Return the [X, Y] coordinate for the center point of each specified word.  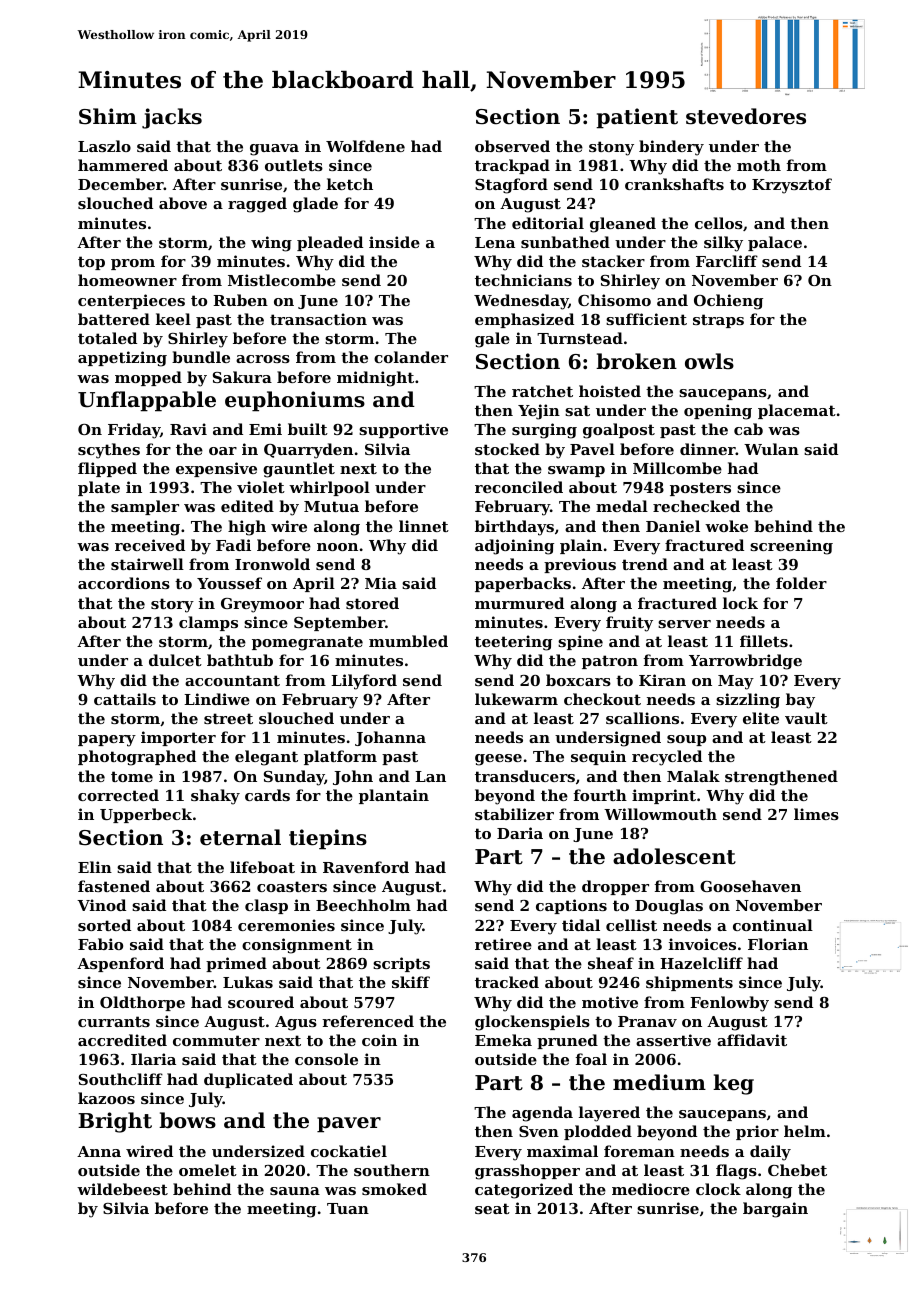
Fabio [100, 944]
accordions [124, 583]
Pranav [647, 1021]
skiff [411, 982]
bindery [671, 148]
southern [392, 1170]
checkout [602, 699]
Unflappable [147, 401]
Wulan [771, 449]
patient [637, 118]
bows [187, 1120]
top [91, 263]
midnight [375, 379]
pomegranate [307, 643]
